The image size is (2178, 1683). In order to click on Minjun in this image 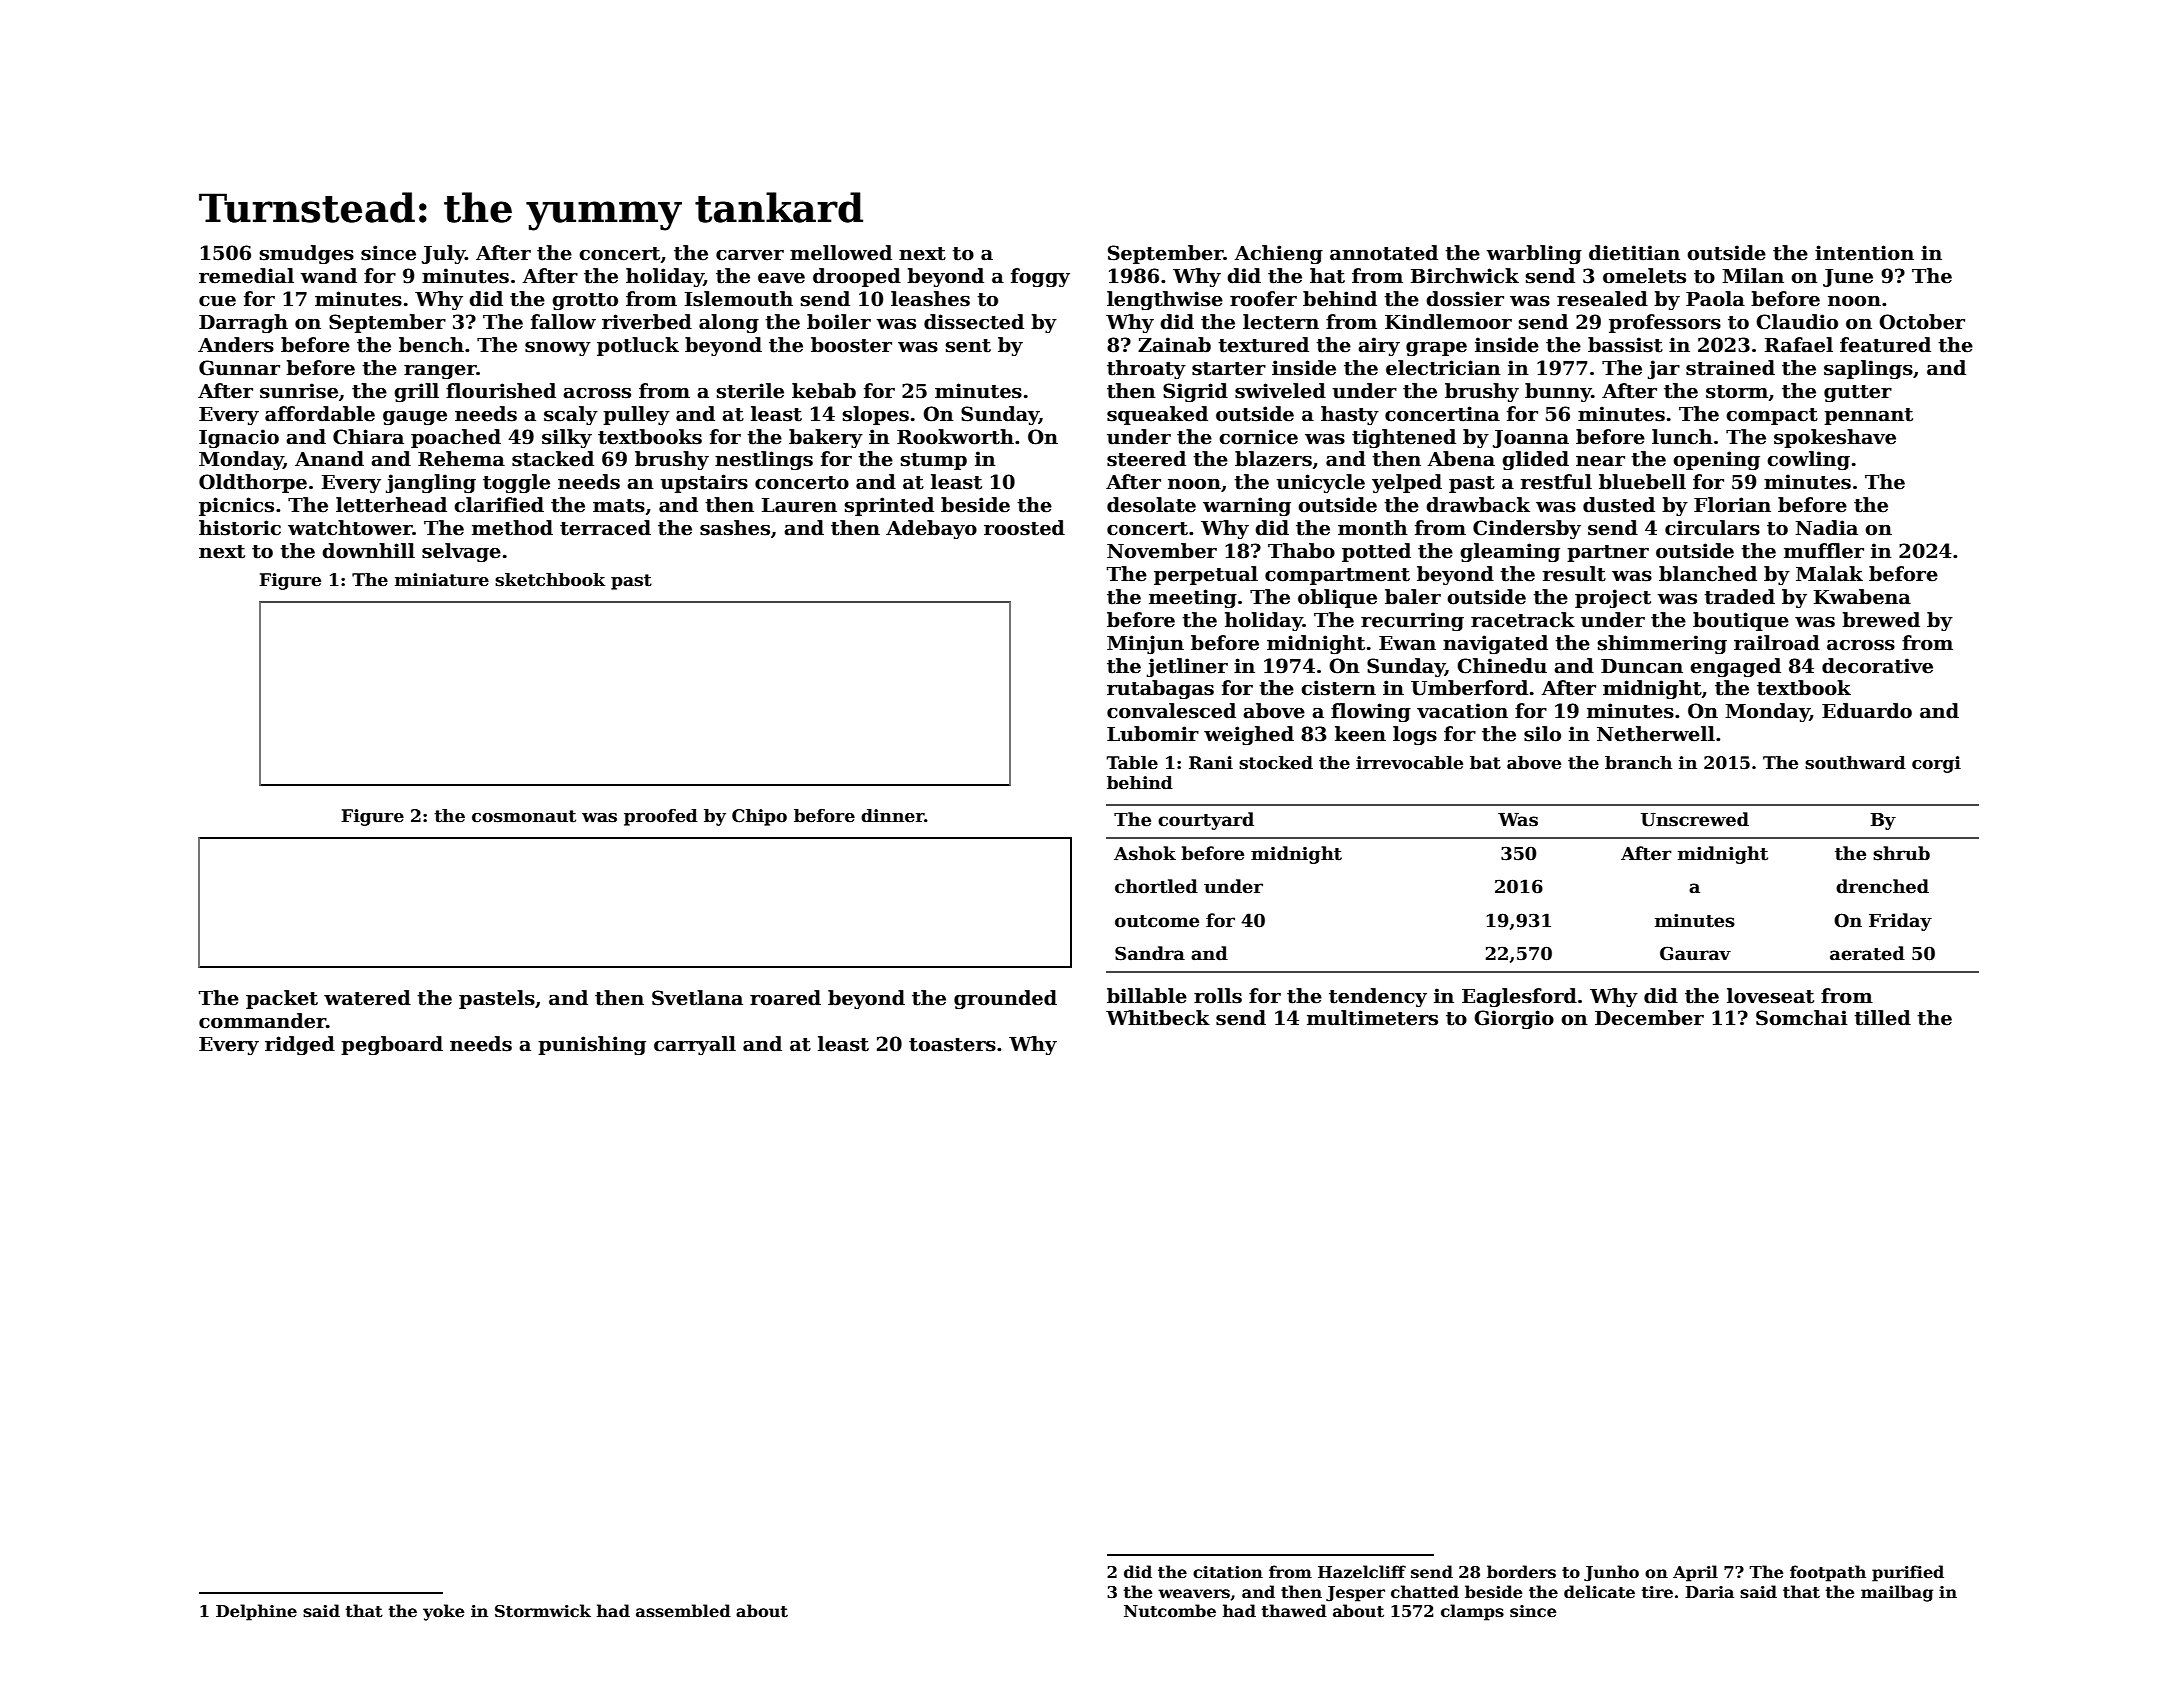, I will do `click(1145, 644)`.
